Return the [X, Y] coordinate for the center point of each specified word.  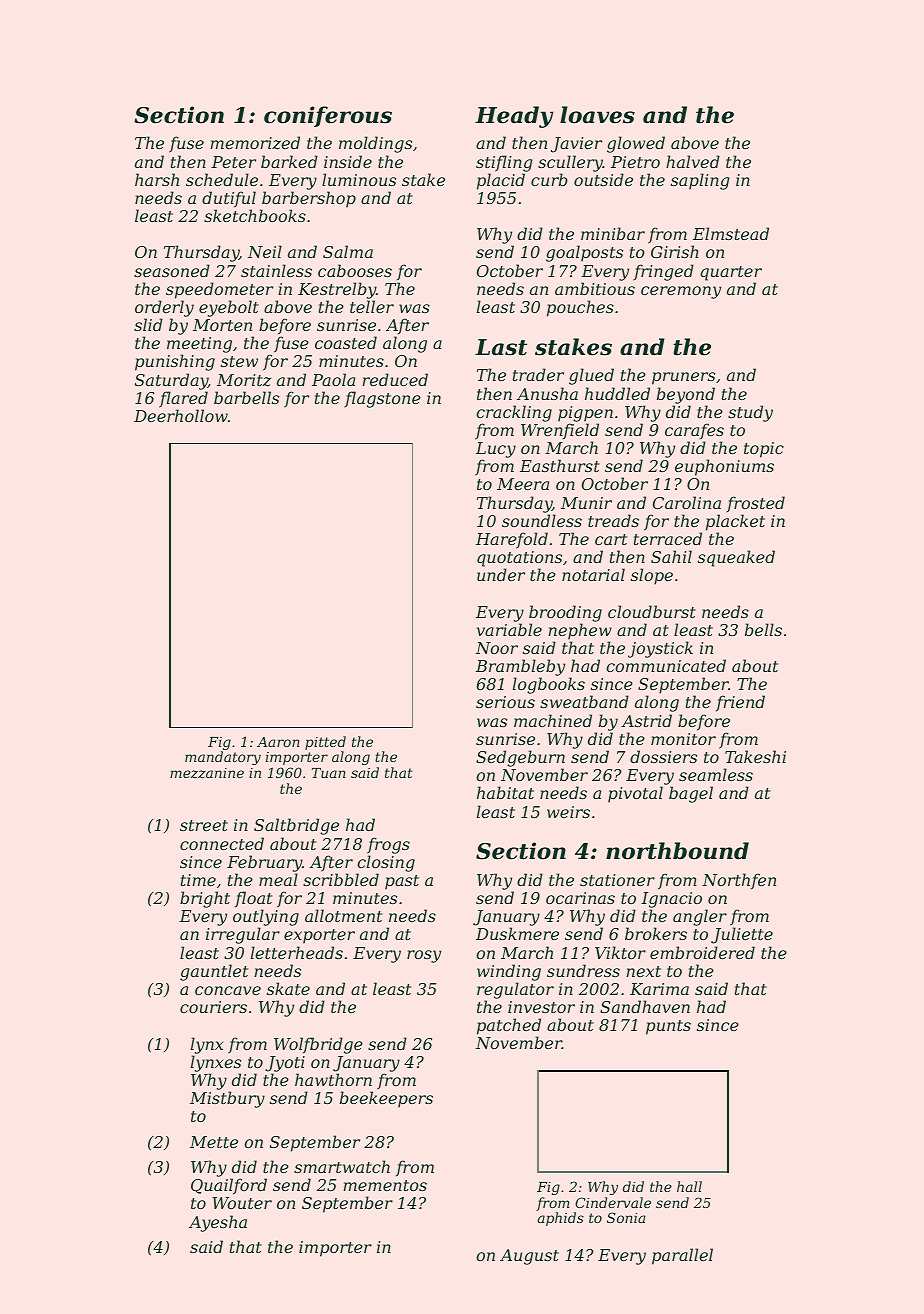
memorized [255, 143]
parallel [682, 1256]
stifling [504, 163]
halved [693, 161]
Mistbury [227, 1099]
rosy [424, 956]
